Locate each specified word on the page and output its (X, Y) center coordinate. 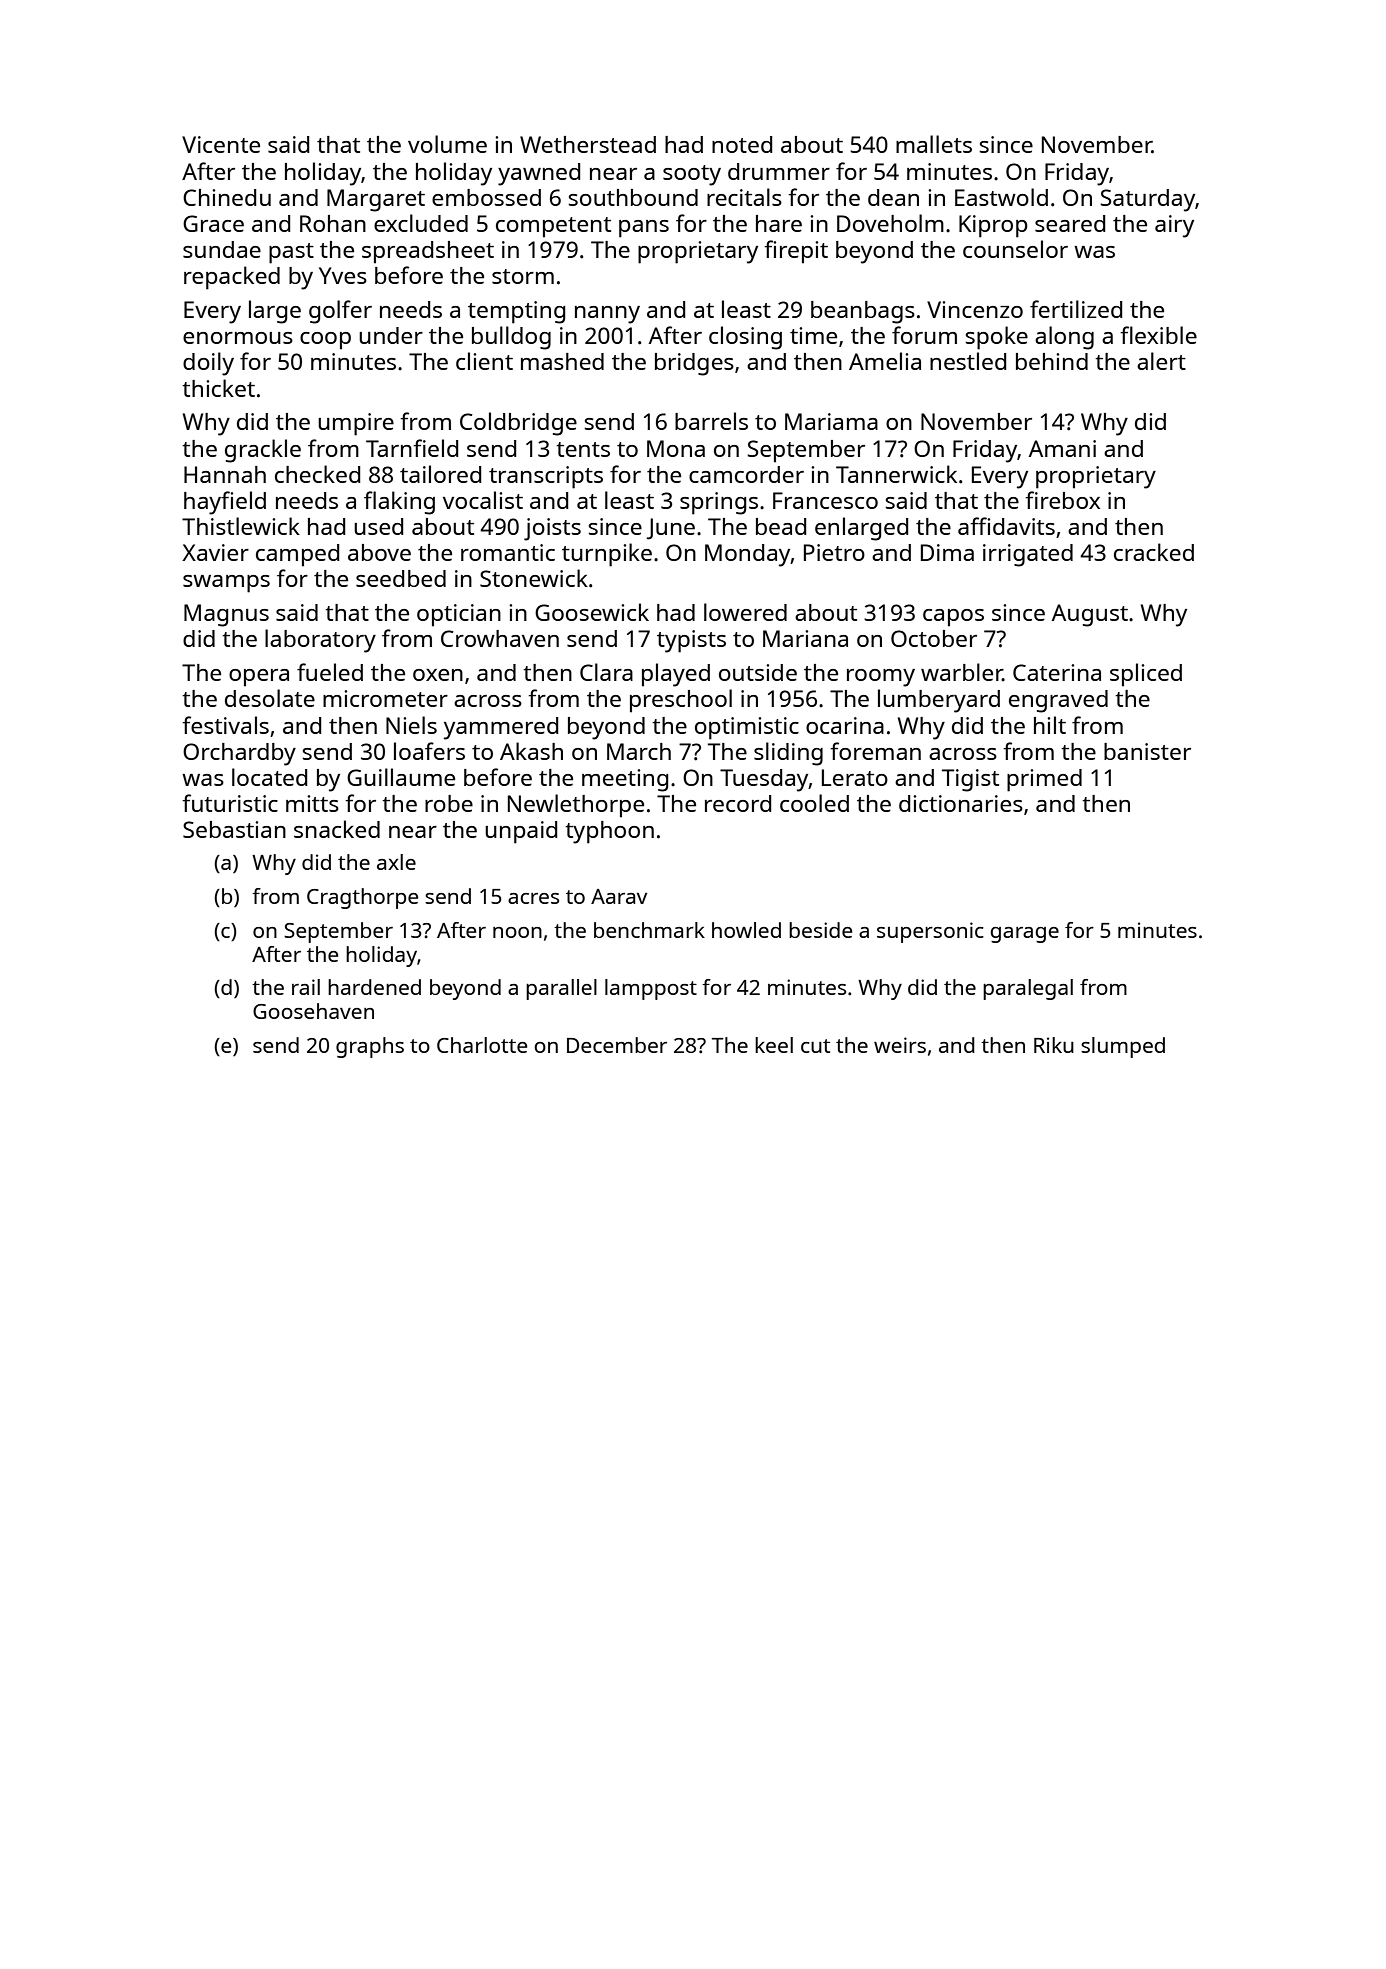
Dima (947, 552)
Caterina (1057, 672)
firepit (796, 252)
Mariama (831, 421)
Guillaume (401, 777)
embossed (486, 197)
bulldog (511, 338)
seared (1070, 223)
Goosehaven (313, 1011)
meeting (625, 780)
